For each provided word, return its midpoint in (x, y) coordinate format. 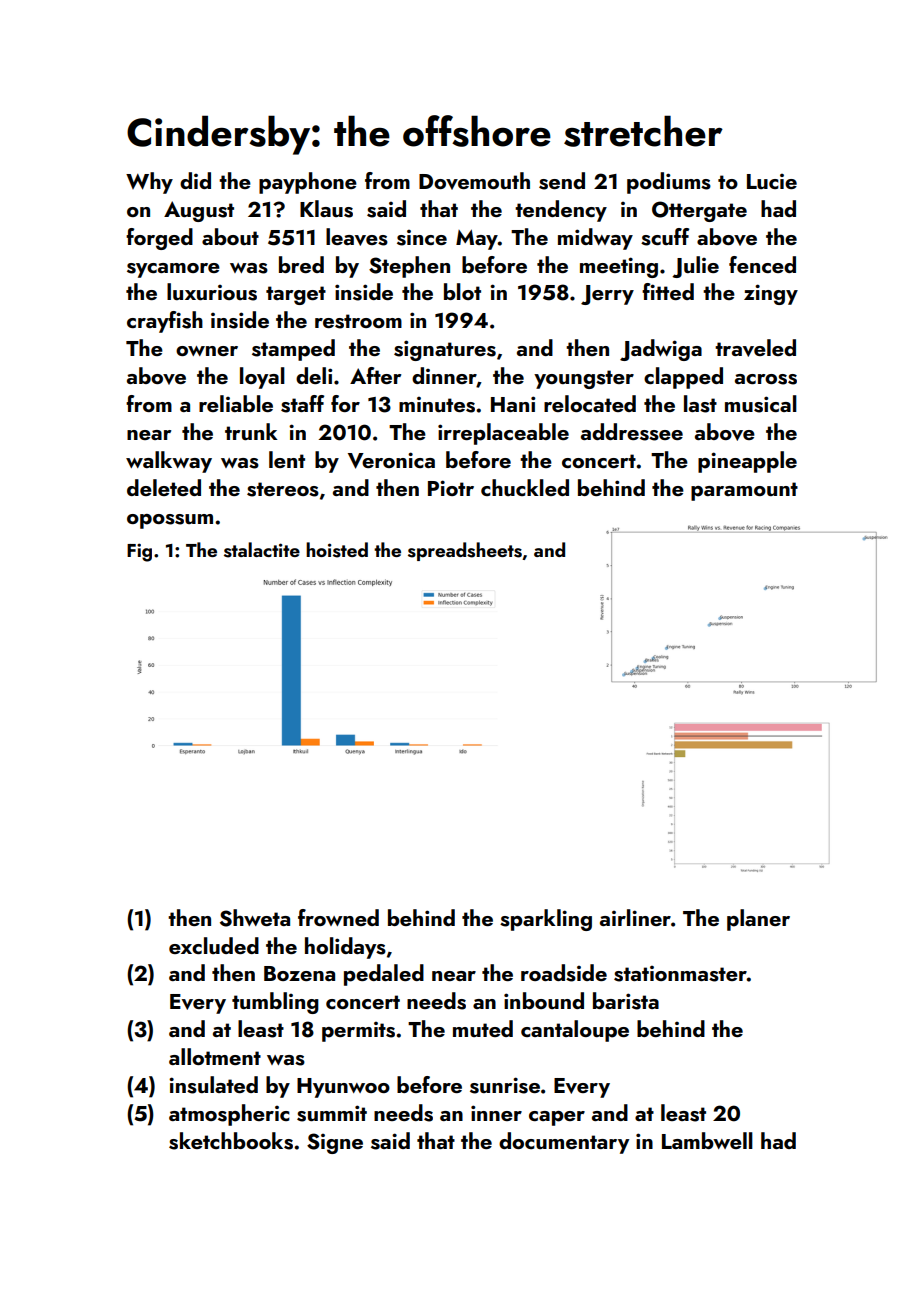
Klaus (326, 209)
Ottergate (699, 211)
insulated (213, 1085)
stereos (283, 489)
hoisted (337, 550)
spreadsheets (465, 551)
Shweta (255, 918)
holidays (345, 948)
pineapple (747, 462)
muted (483, 1028)
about (230, 236)
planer (758, 920)
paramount (744, 491)
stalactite (262, 550)
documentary (564, 1143)
